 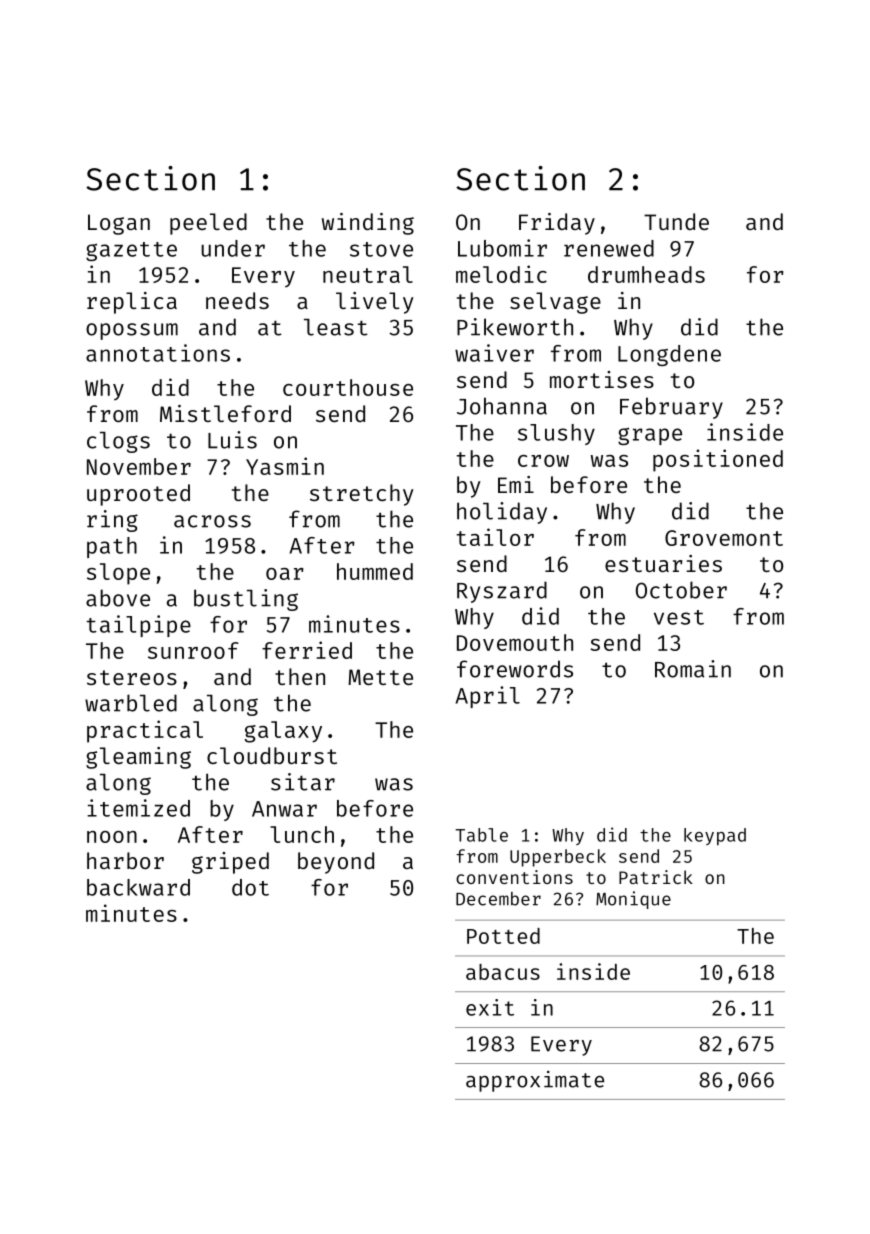 I want to click on winding, so click(x=368, y=224).
